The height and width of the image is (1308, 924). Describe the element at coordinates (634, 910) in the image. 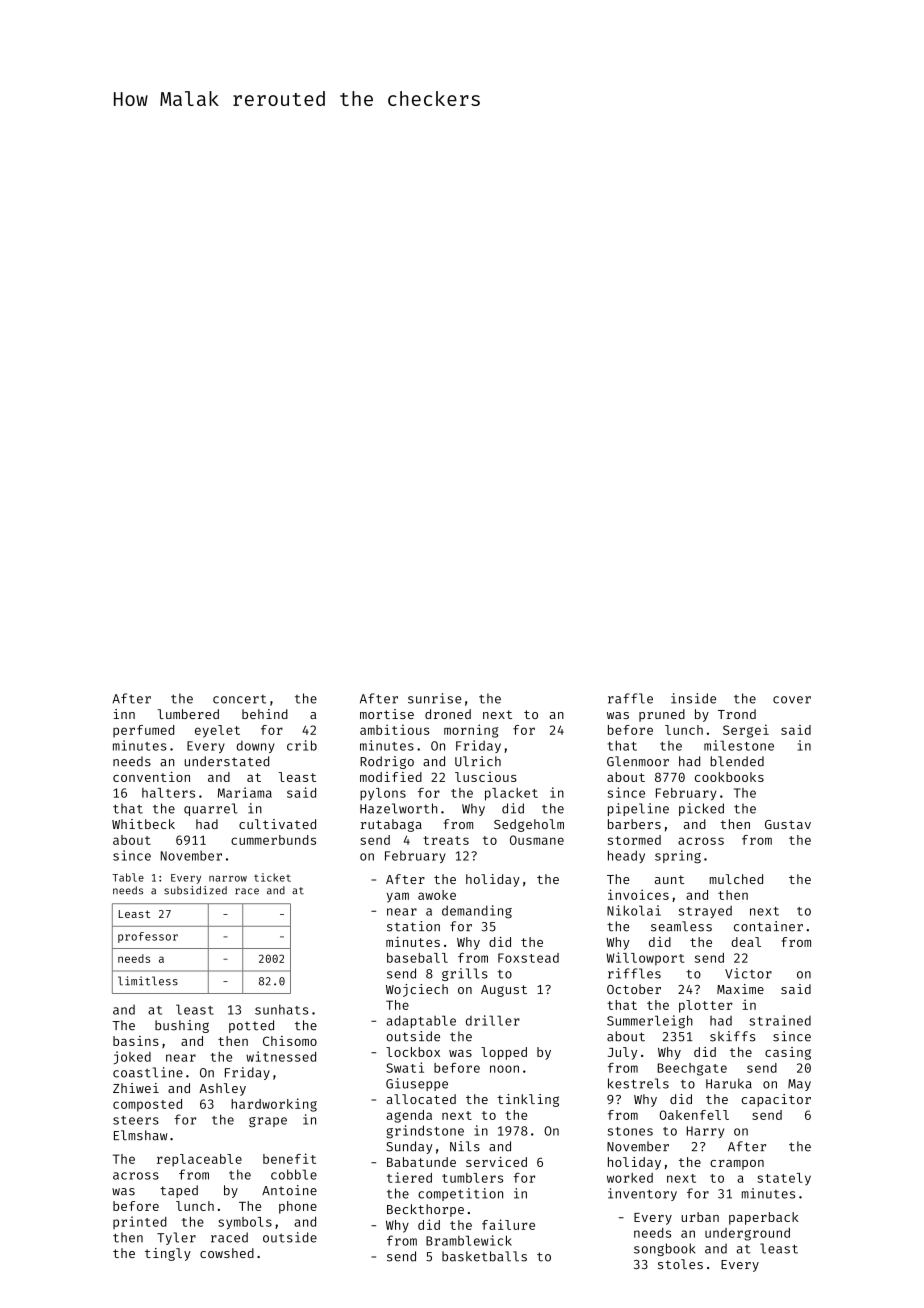

I see `Nikolai` at that location.
